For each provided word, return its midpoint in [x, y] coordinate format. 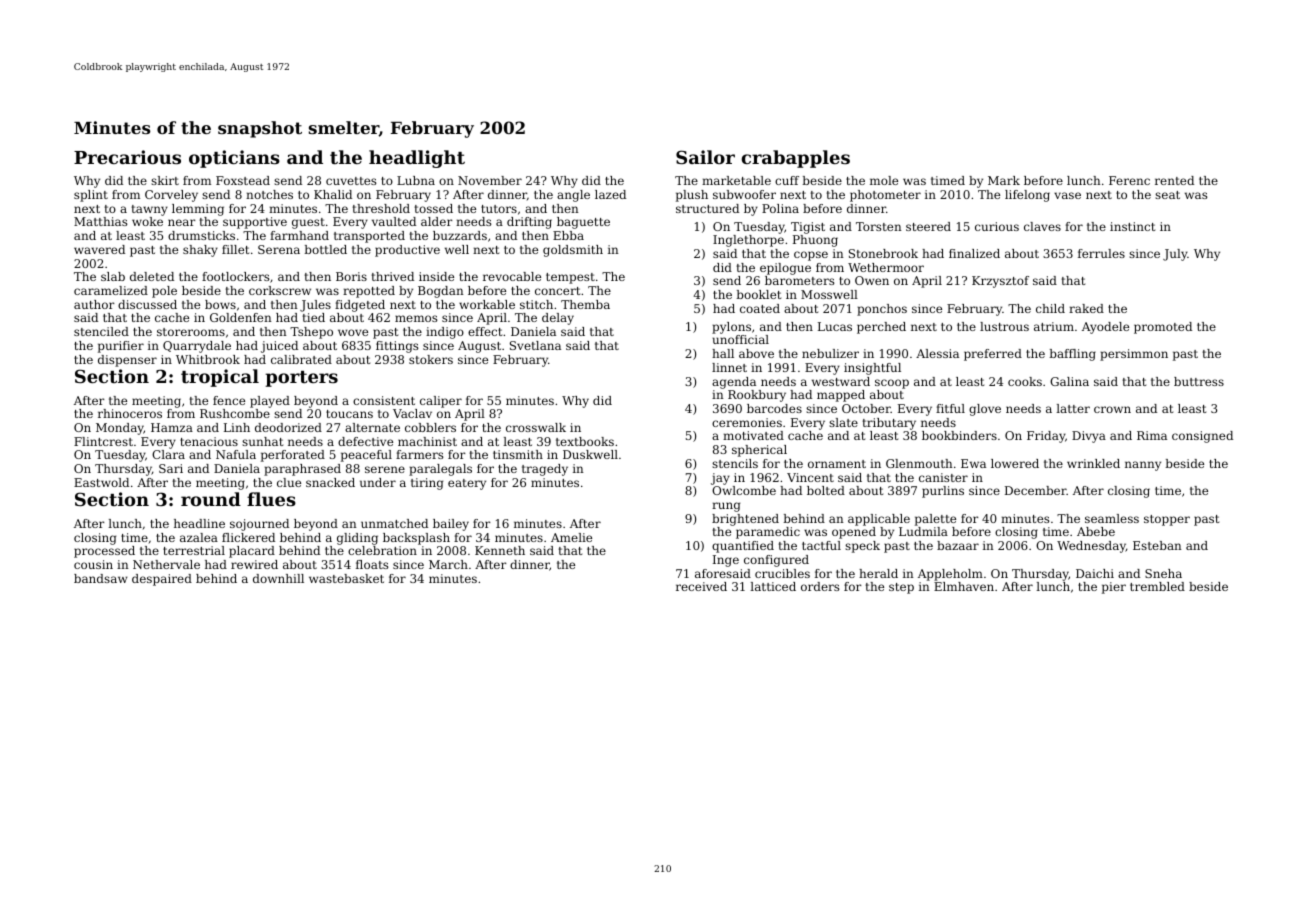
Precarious [127, 157]
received [701, 586]
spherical [759, 451]
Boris [351, 276]
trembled [1157, 586]
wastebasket [346, 578]
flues [271, 499]
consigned [1202, 437]
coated [760, 308]
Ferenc [1129, 180]
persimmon [1134, 355]
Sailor [705, 157]
